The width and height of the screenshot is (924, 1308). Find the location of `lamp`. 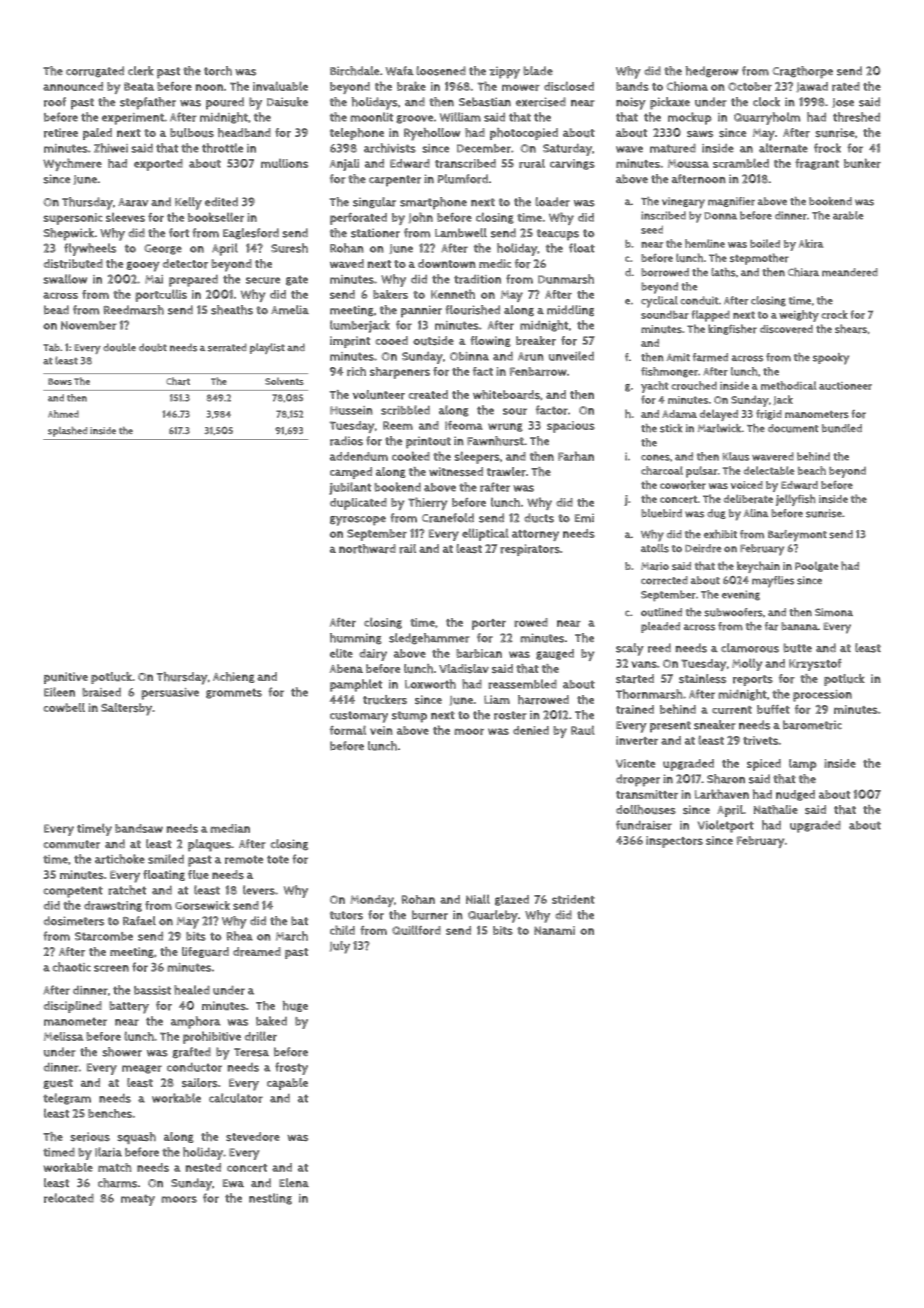

lamp is located at coordinates (803, 765).
